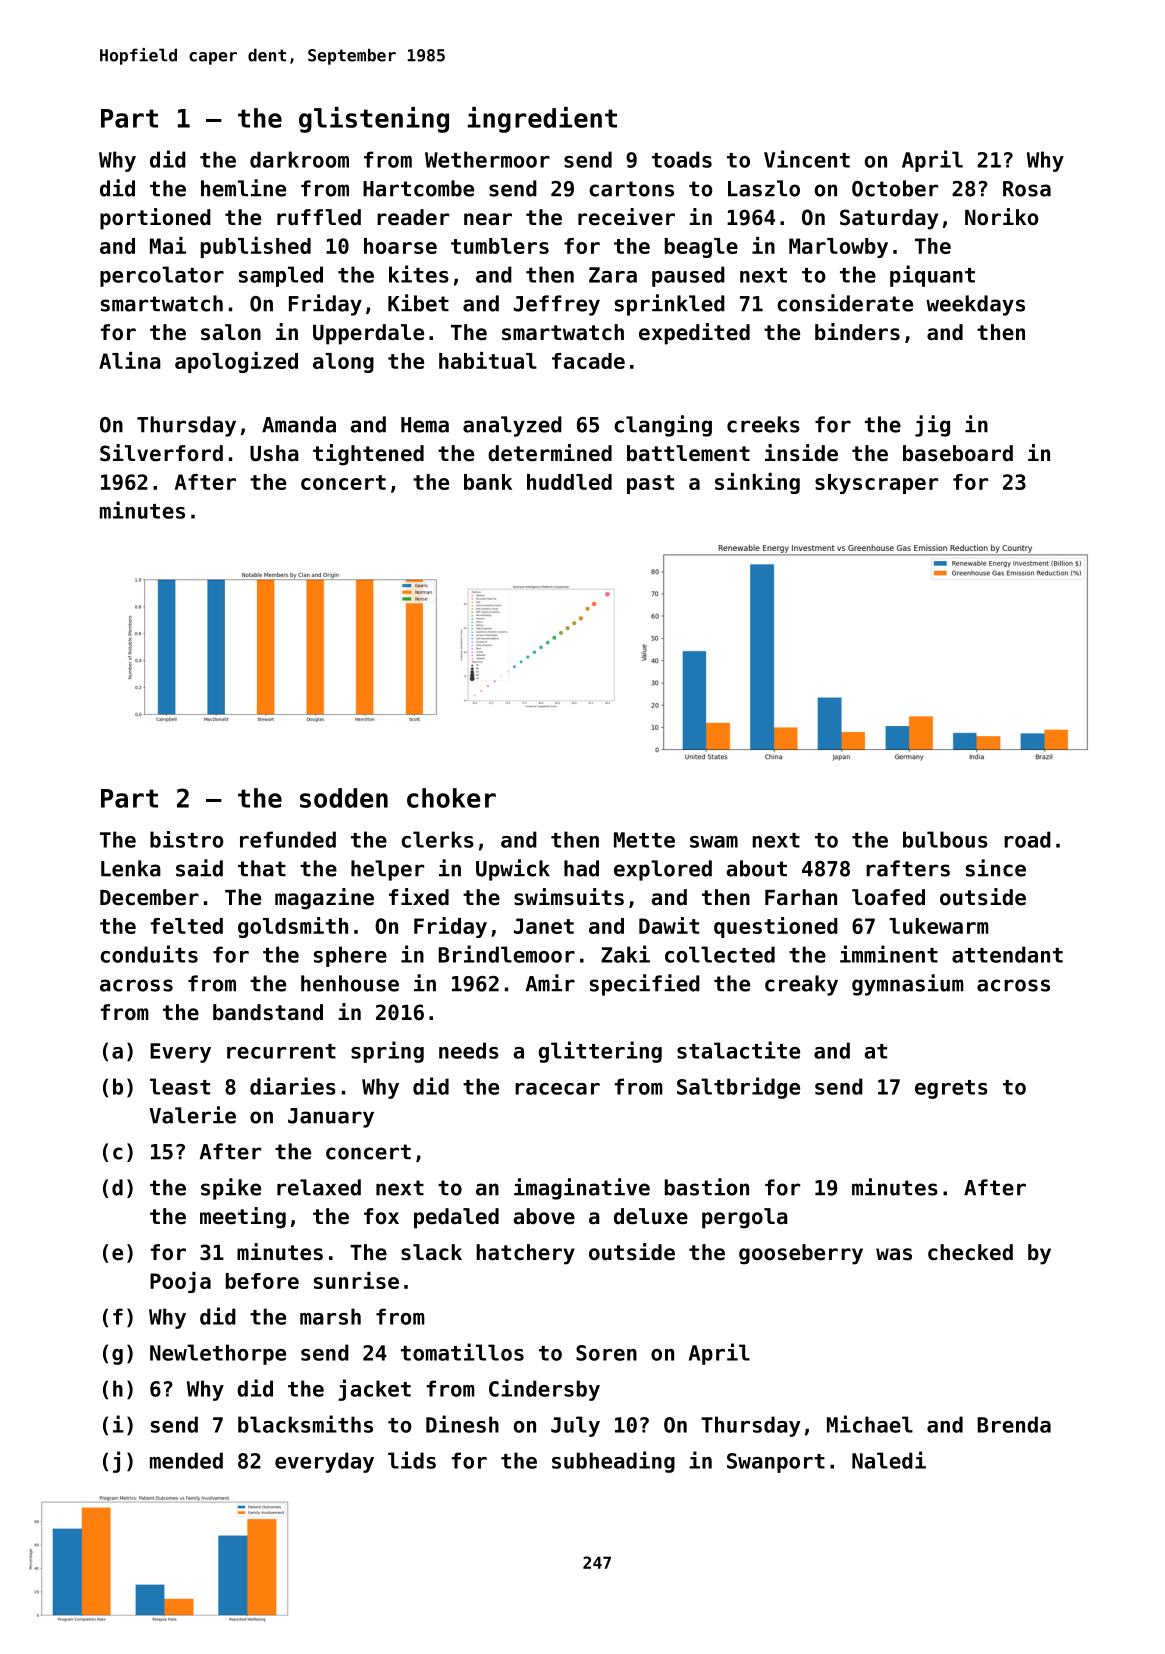  What do you see at coordinates (945, 839) in the page?
I see `bulbous` at bounding box center [945, 839].
